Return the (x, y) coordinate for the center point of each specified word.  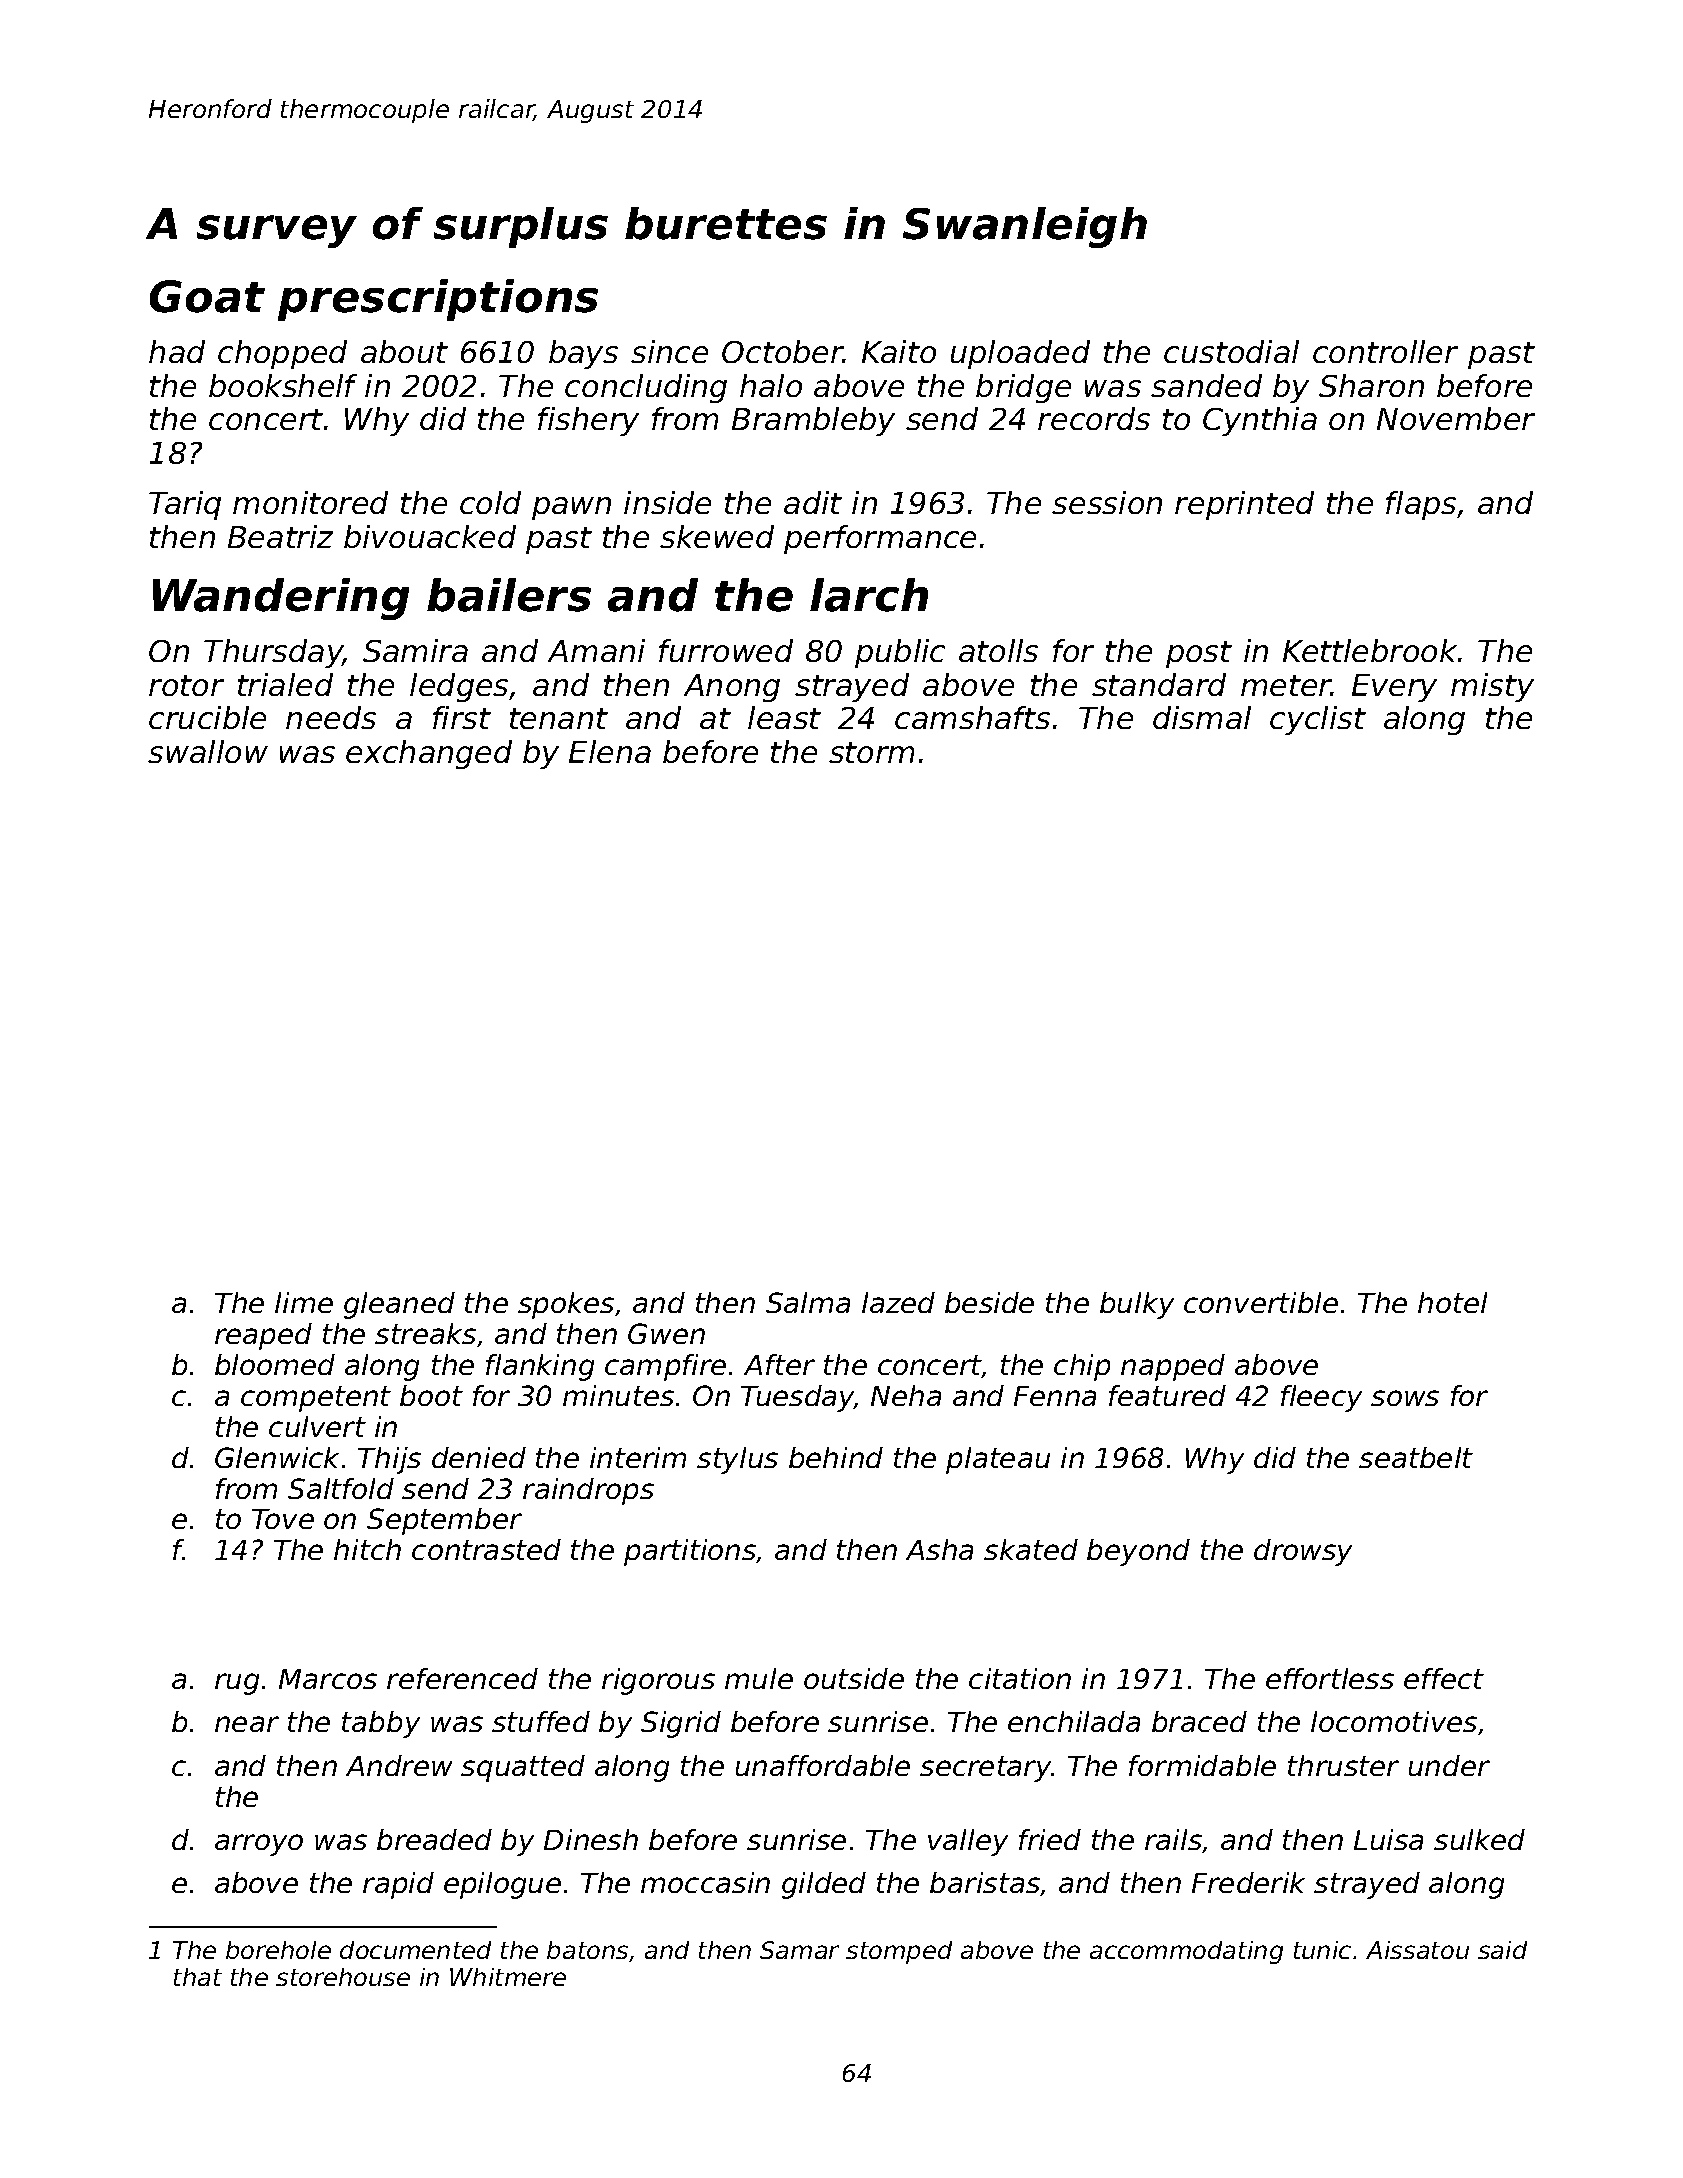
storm (871, 752)
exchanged (429, 754)
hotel (1452, 1302)
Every (1394, 688)
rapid (398, 1885)
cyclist (1318, 720)
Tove (283, 1519)
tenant (559, 718)
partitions (690, 1552)
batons (587, 1950)
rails (1174, 1841)
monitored (310, 502)
